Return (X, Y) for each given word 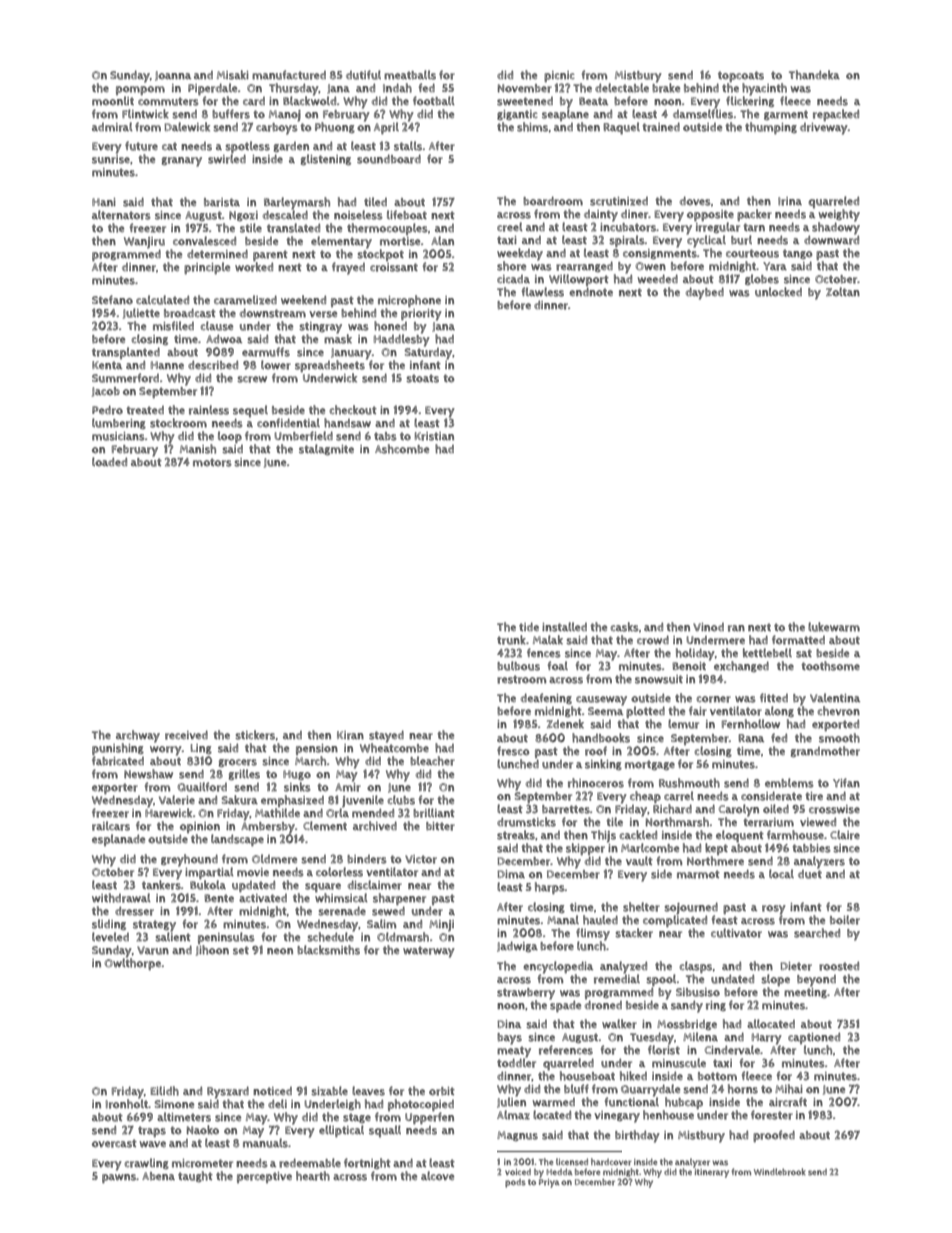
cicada (513, 279)
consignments (660, 254)
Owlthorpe (133, 964)
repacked (836, 115)
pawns (119, 1178)
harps (550, 888)
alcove (437, 1176)
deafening (546, 698)
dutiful (363, 75)
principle (207, 268)
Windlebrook (780, 1172)
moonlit (113, 101)
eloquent (740, 836)
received (186, 735)
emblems (789, 783)
